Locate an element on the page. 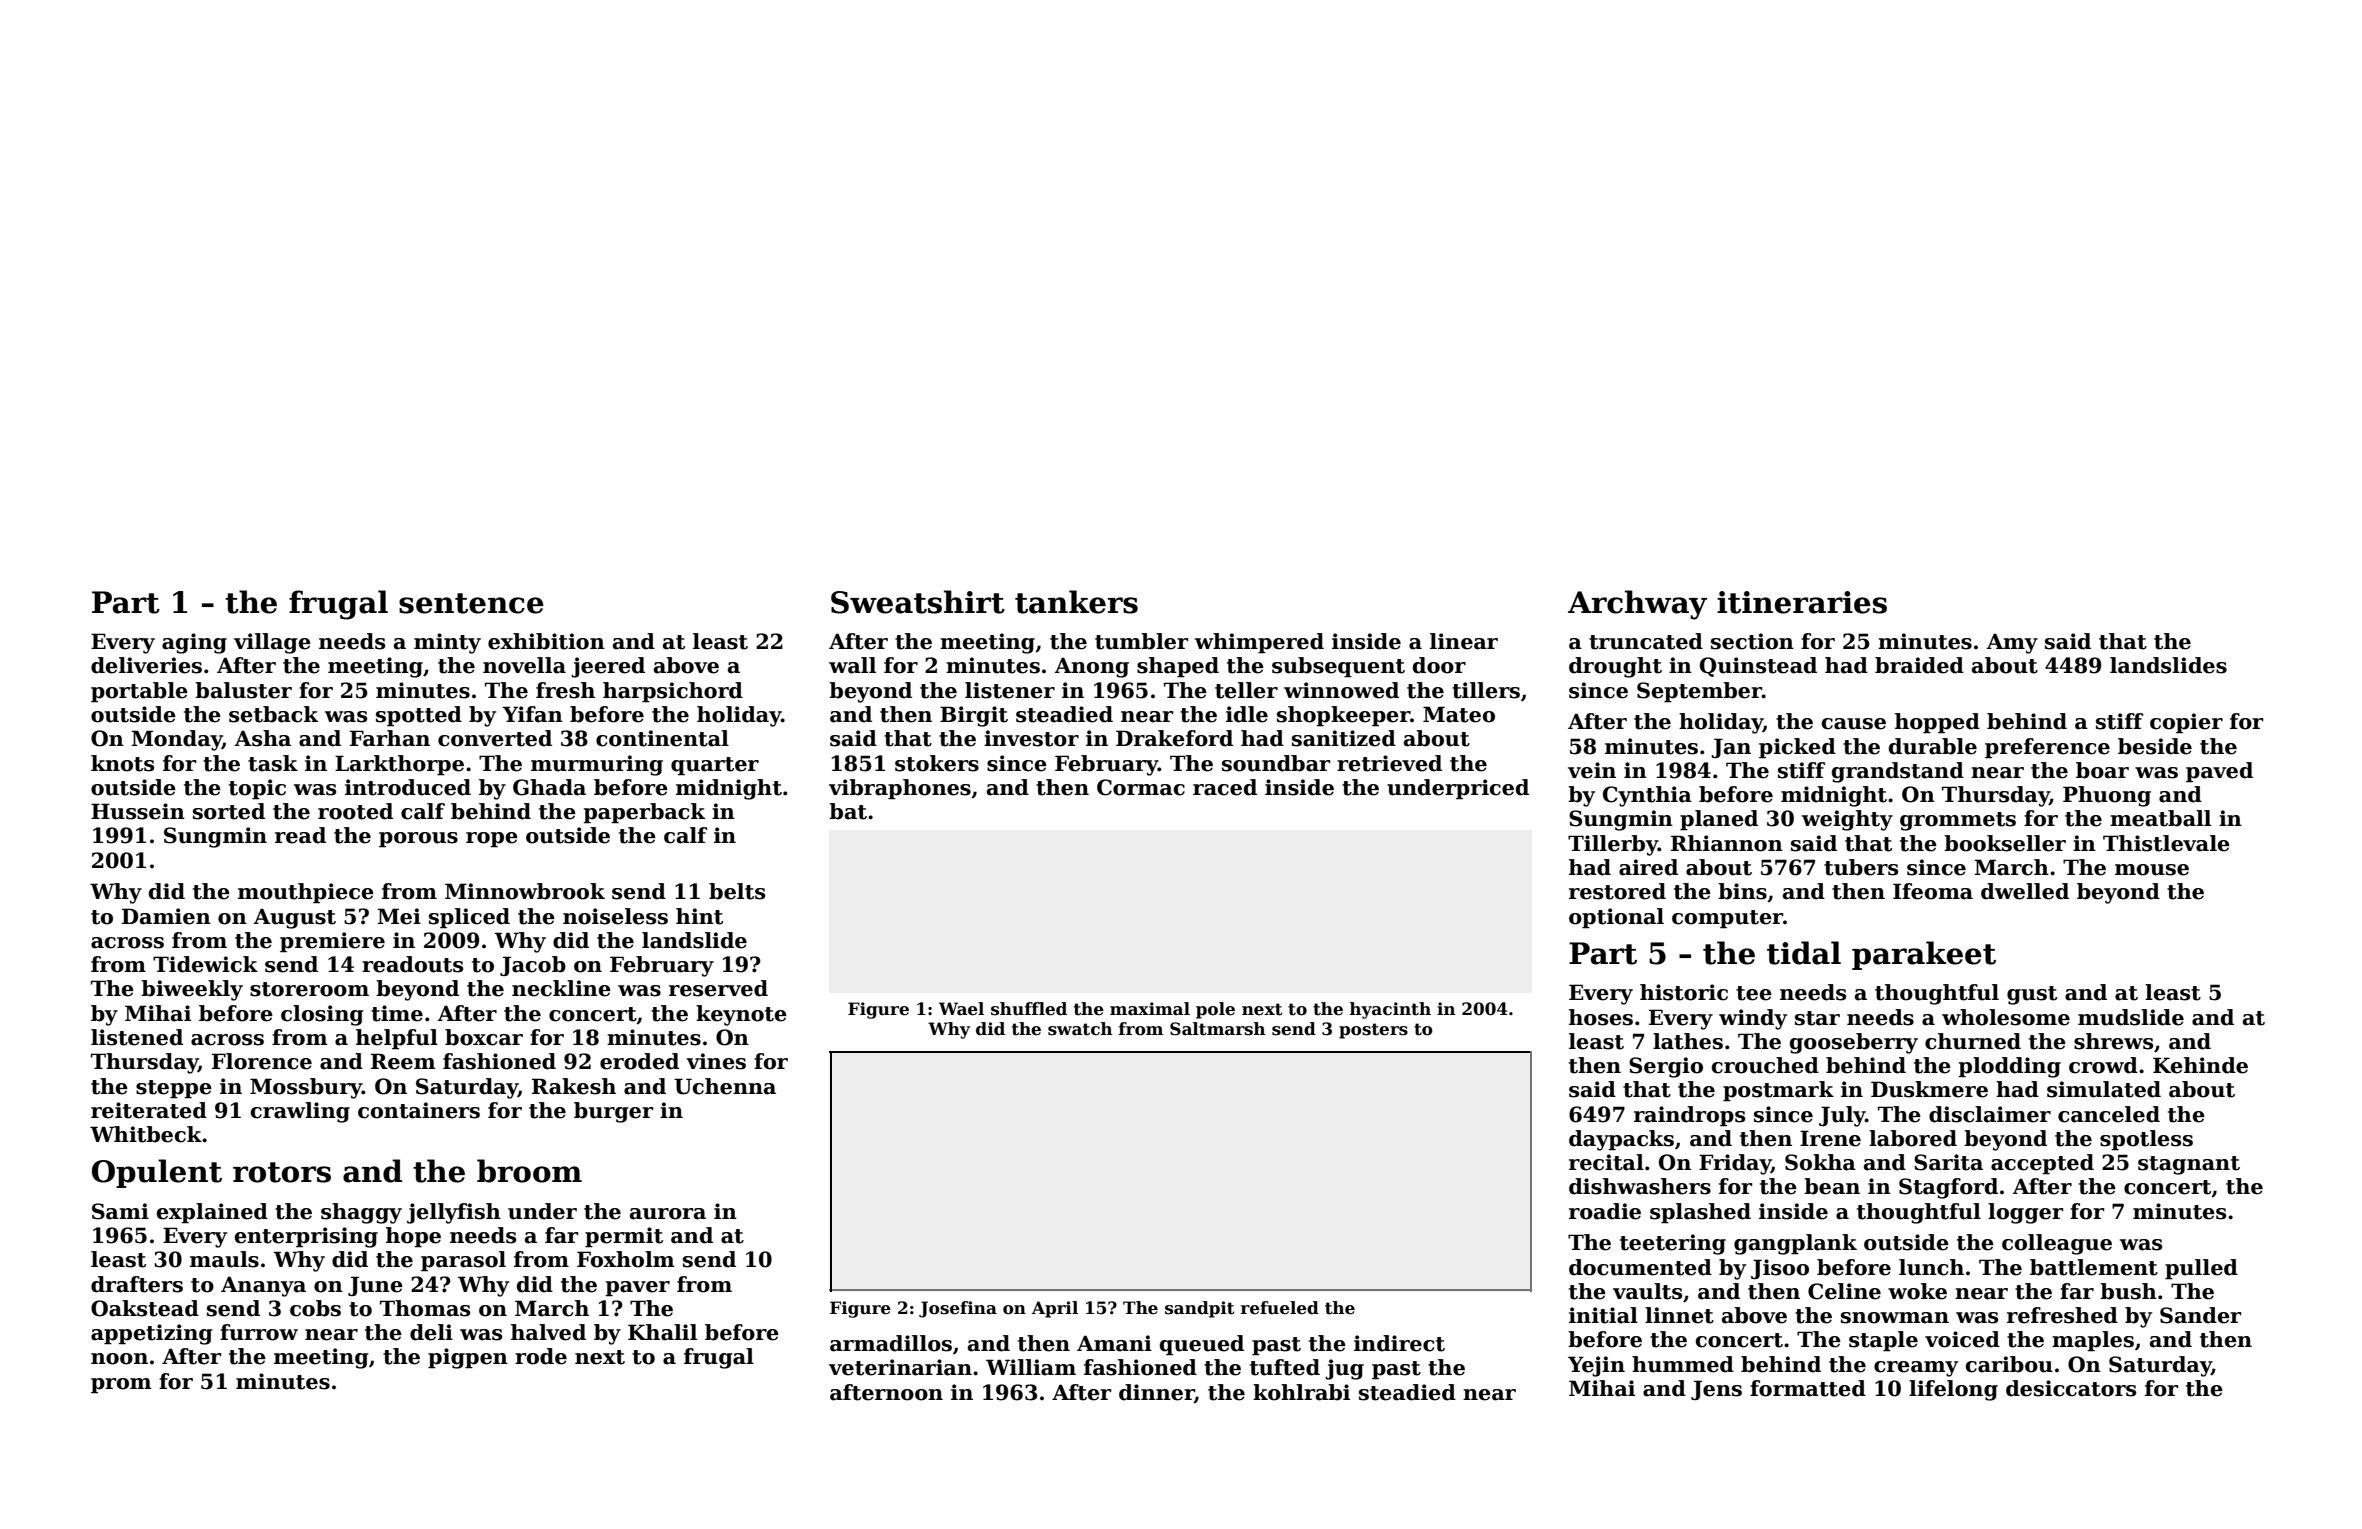 The height and width of the page is (1529, 2362). Sweatshirt is located at coordinates (918, 602).
